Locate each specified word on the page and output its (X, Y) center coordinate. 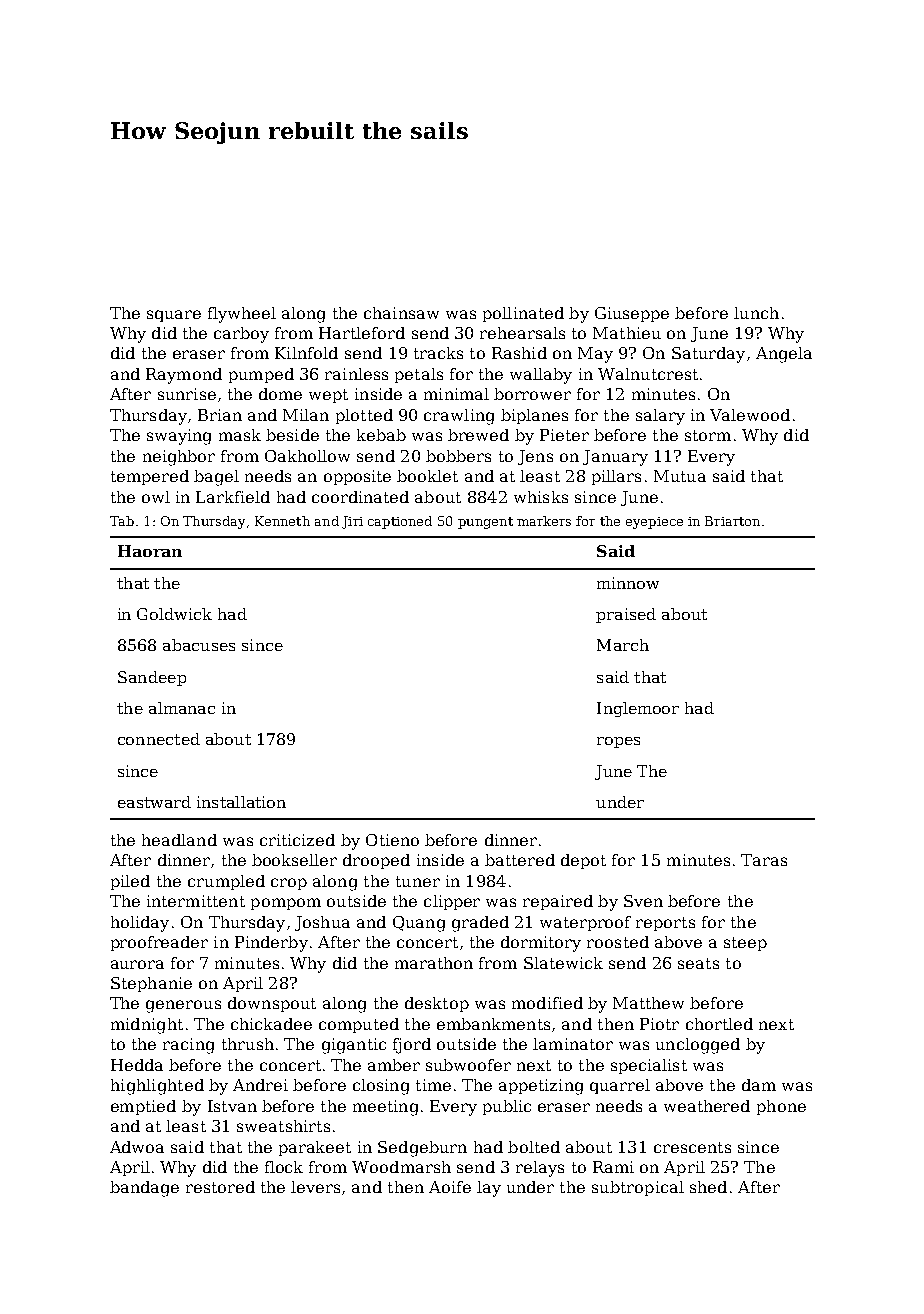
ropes (618, 742)
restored (220, 1187)
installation (241, 802)
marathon (434, 963)
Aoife (450, 1187)
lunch (756, 313)
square (174, 316)
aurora (137, 964)
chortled (719, 1024)
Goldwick (174, 614)
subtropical (638, 1188)
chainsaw (401, 313)
